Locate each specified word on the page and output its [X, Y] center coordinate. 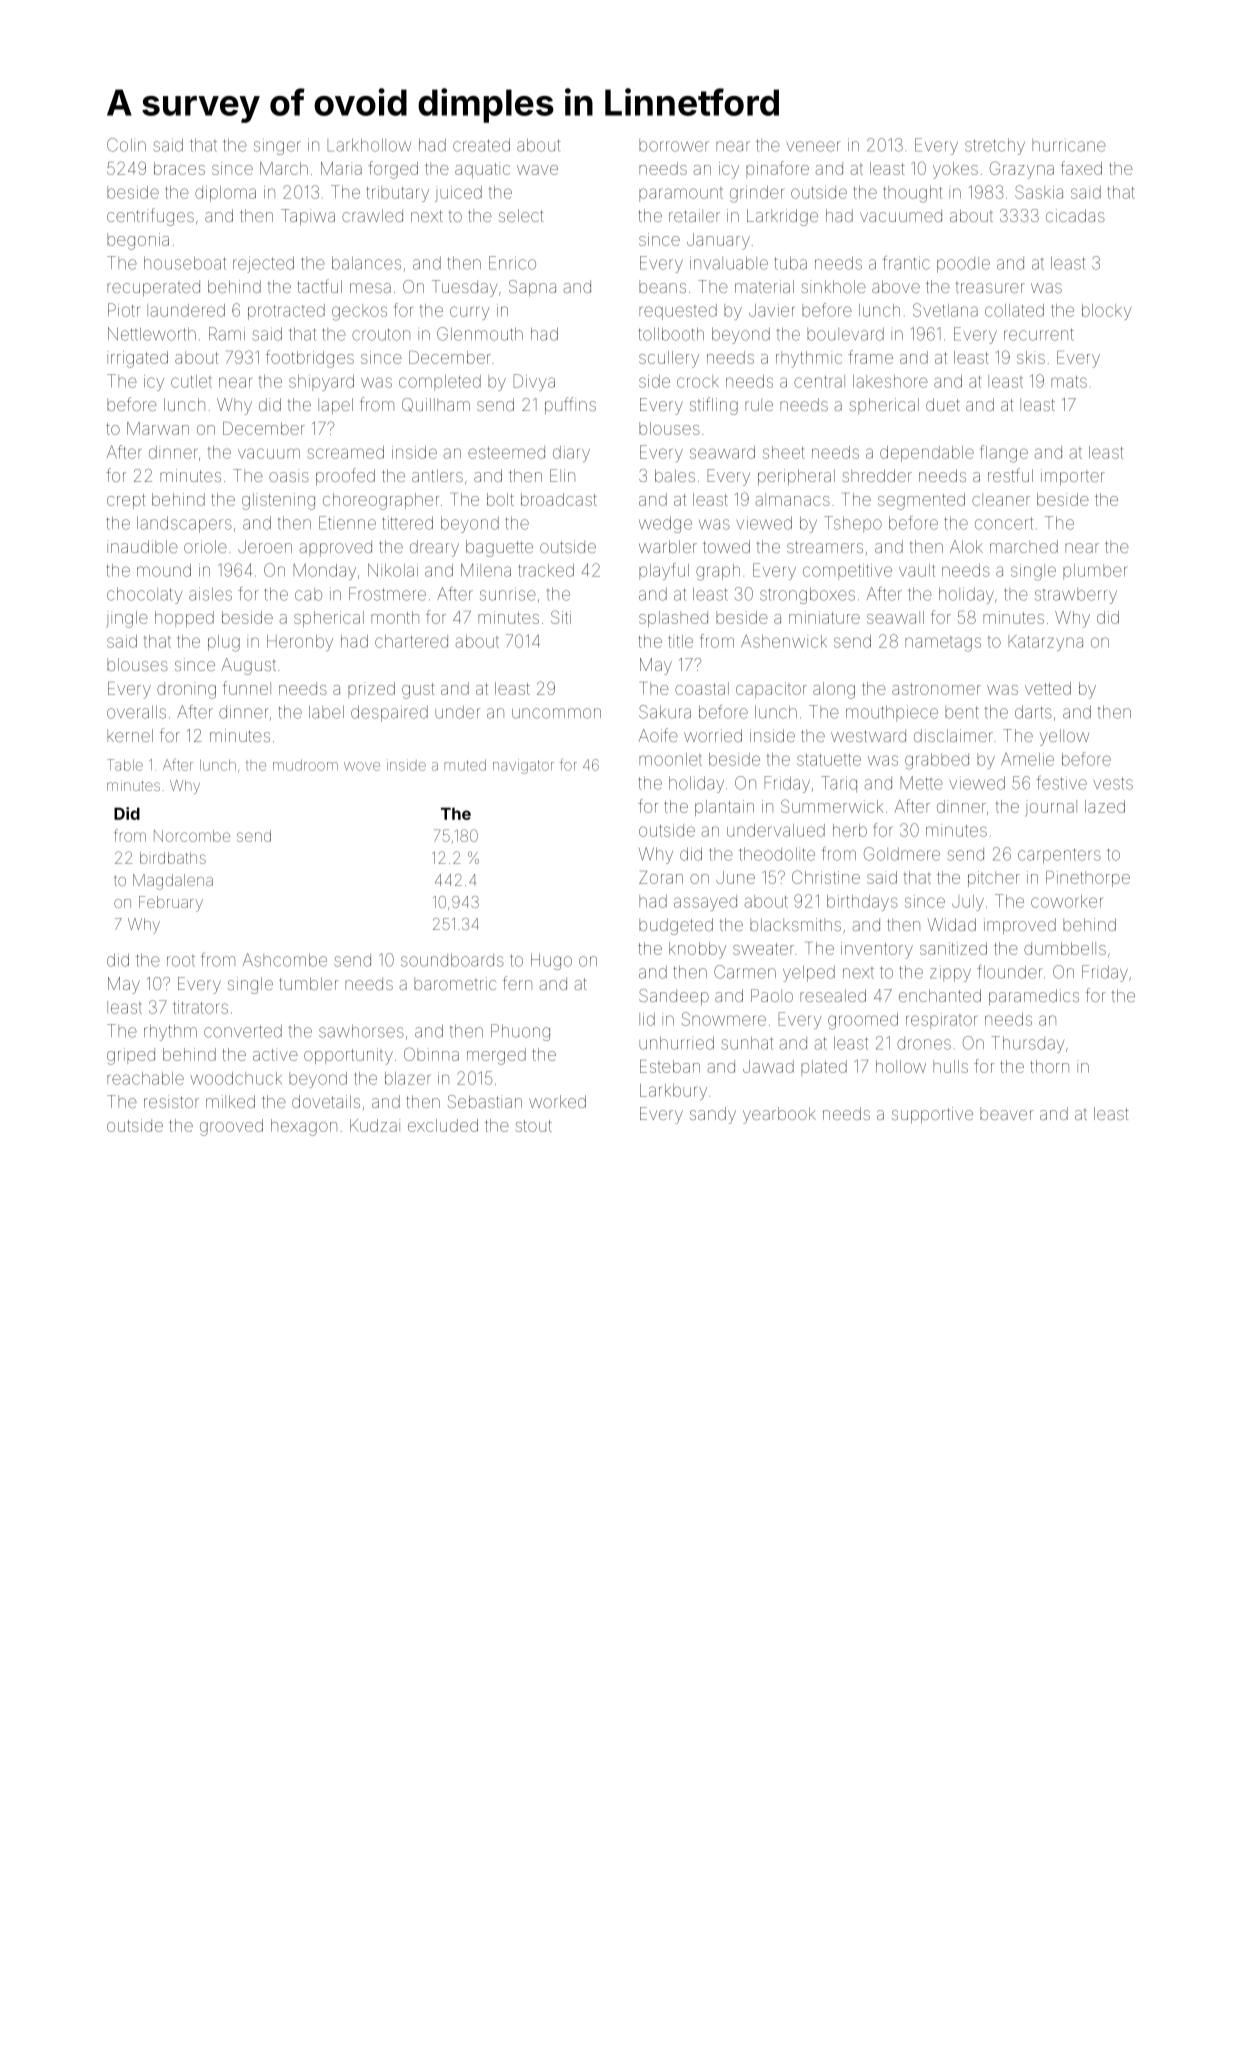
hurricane [1069, 145]
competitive [847, 572]
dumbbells [1065, 948]
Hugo [551, 961]
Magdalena [173, 882]
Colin [126, 145]
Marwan [158, 428]
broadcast [559, 499]
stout [534, 1126]
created [481, 145]
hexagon [304, 1127]
